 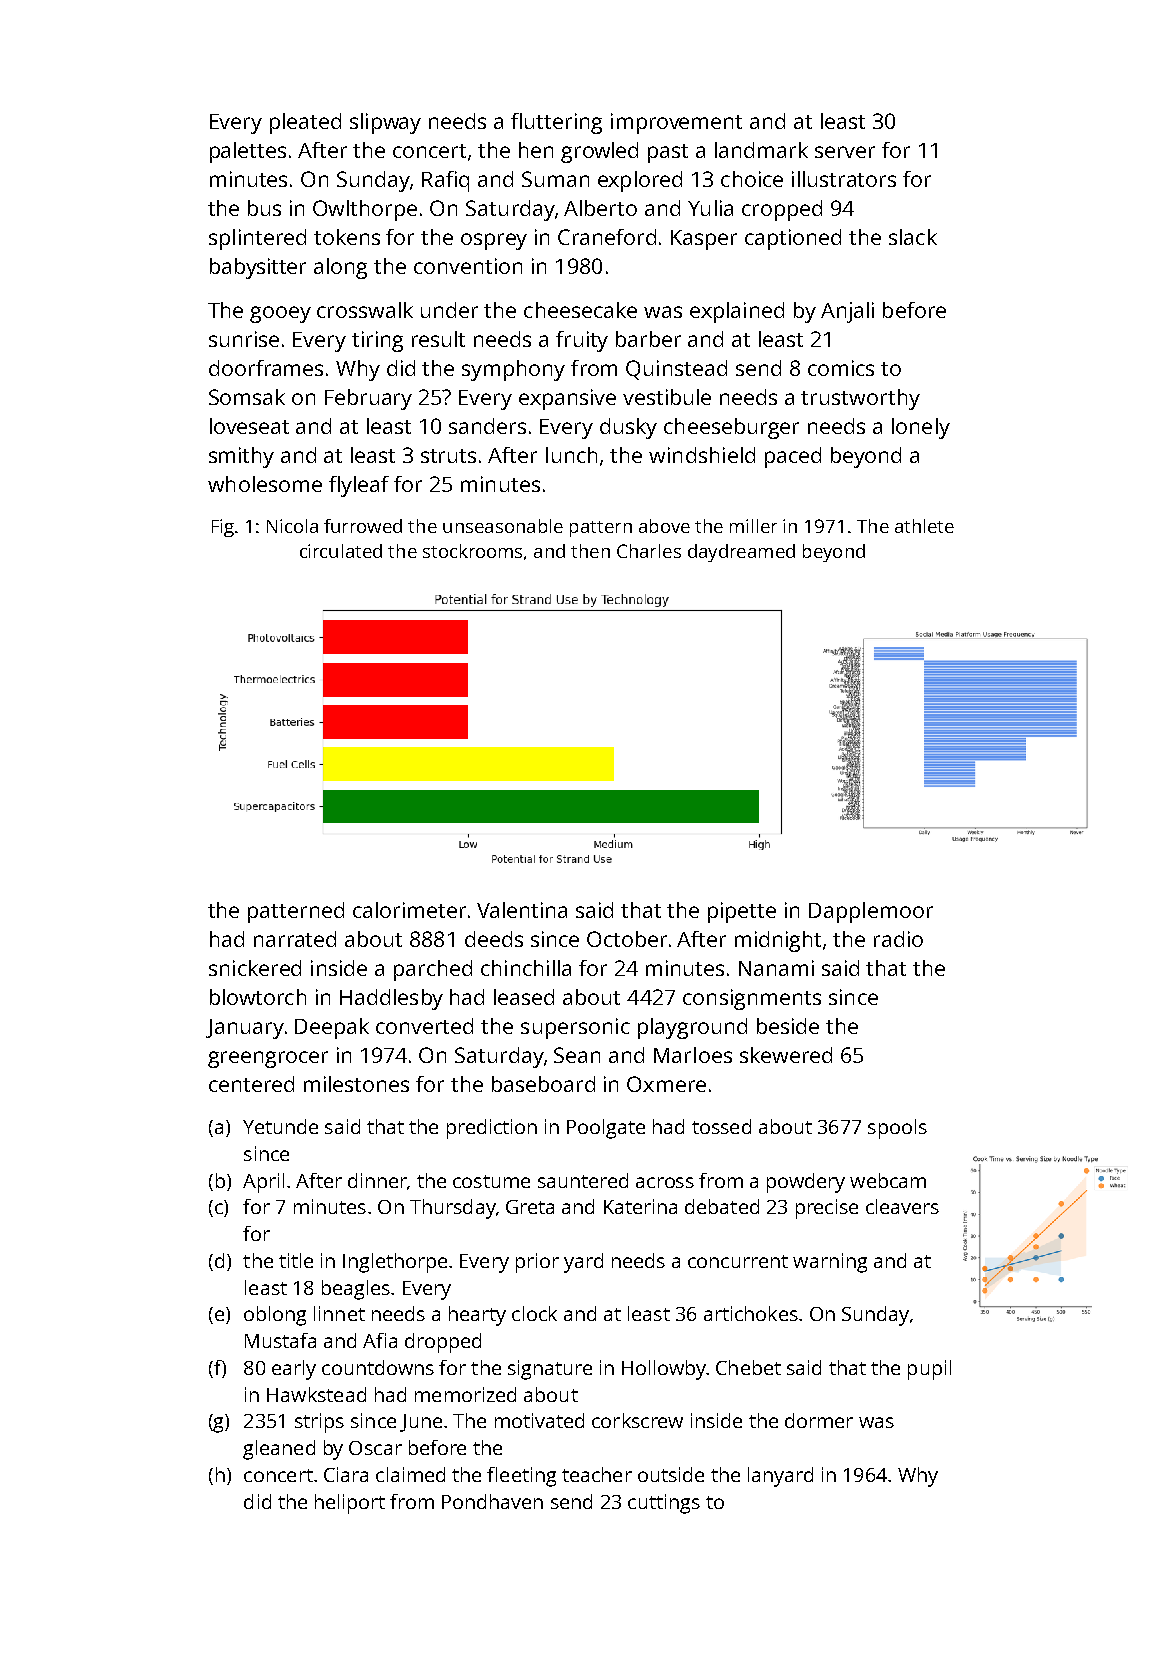 What do you see at coordinates (445, 181) in the screenshot?
I see `Rafiq` at bounding box center [445, 181].
